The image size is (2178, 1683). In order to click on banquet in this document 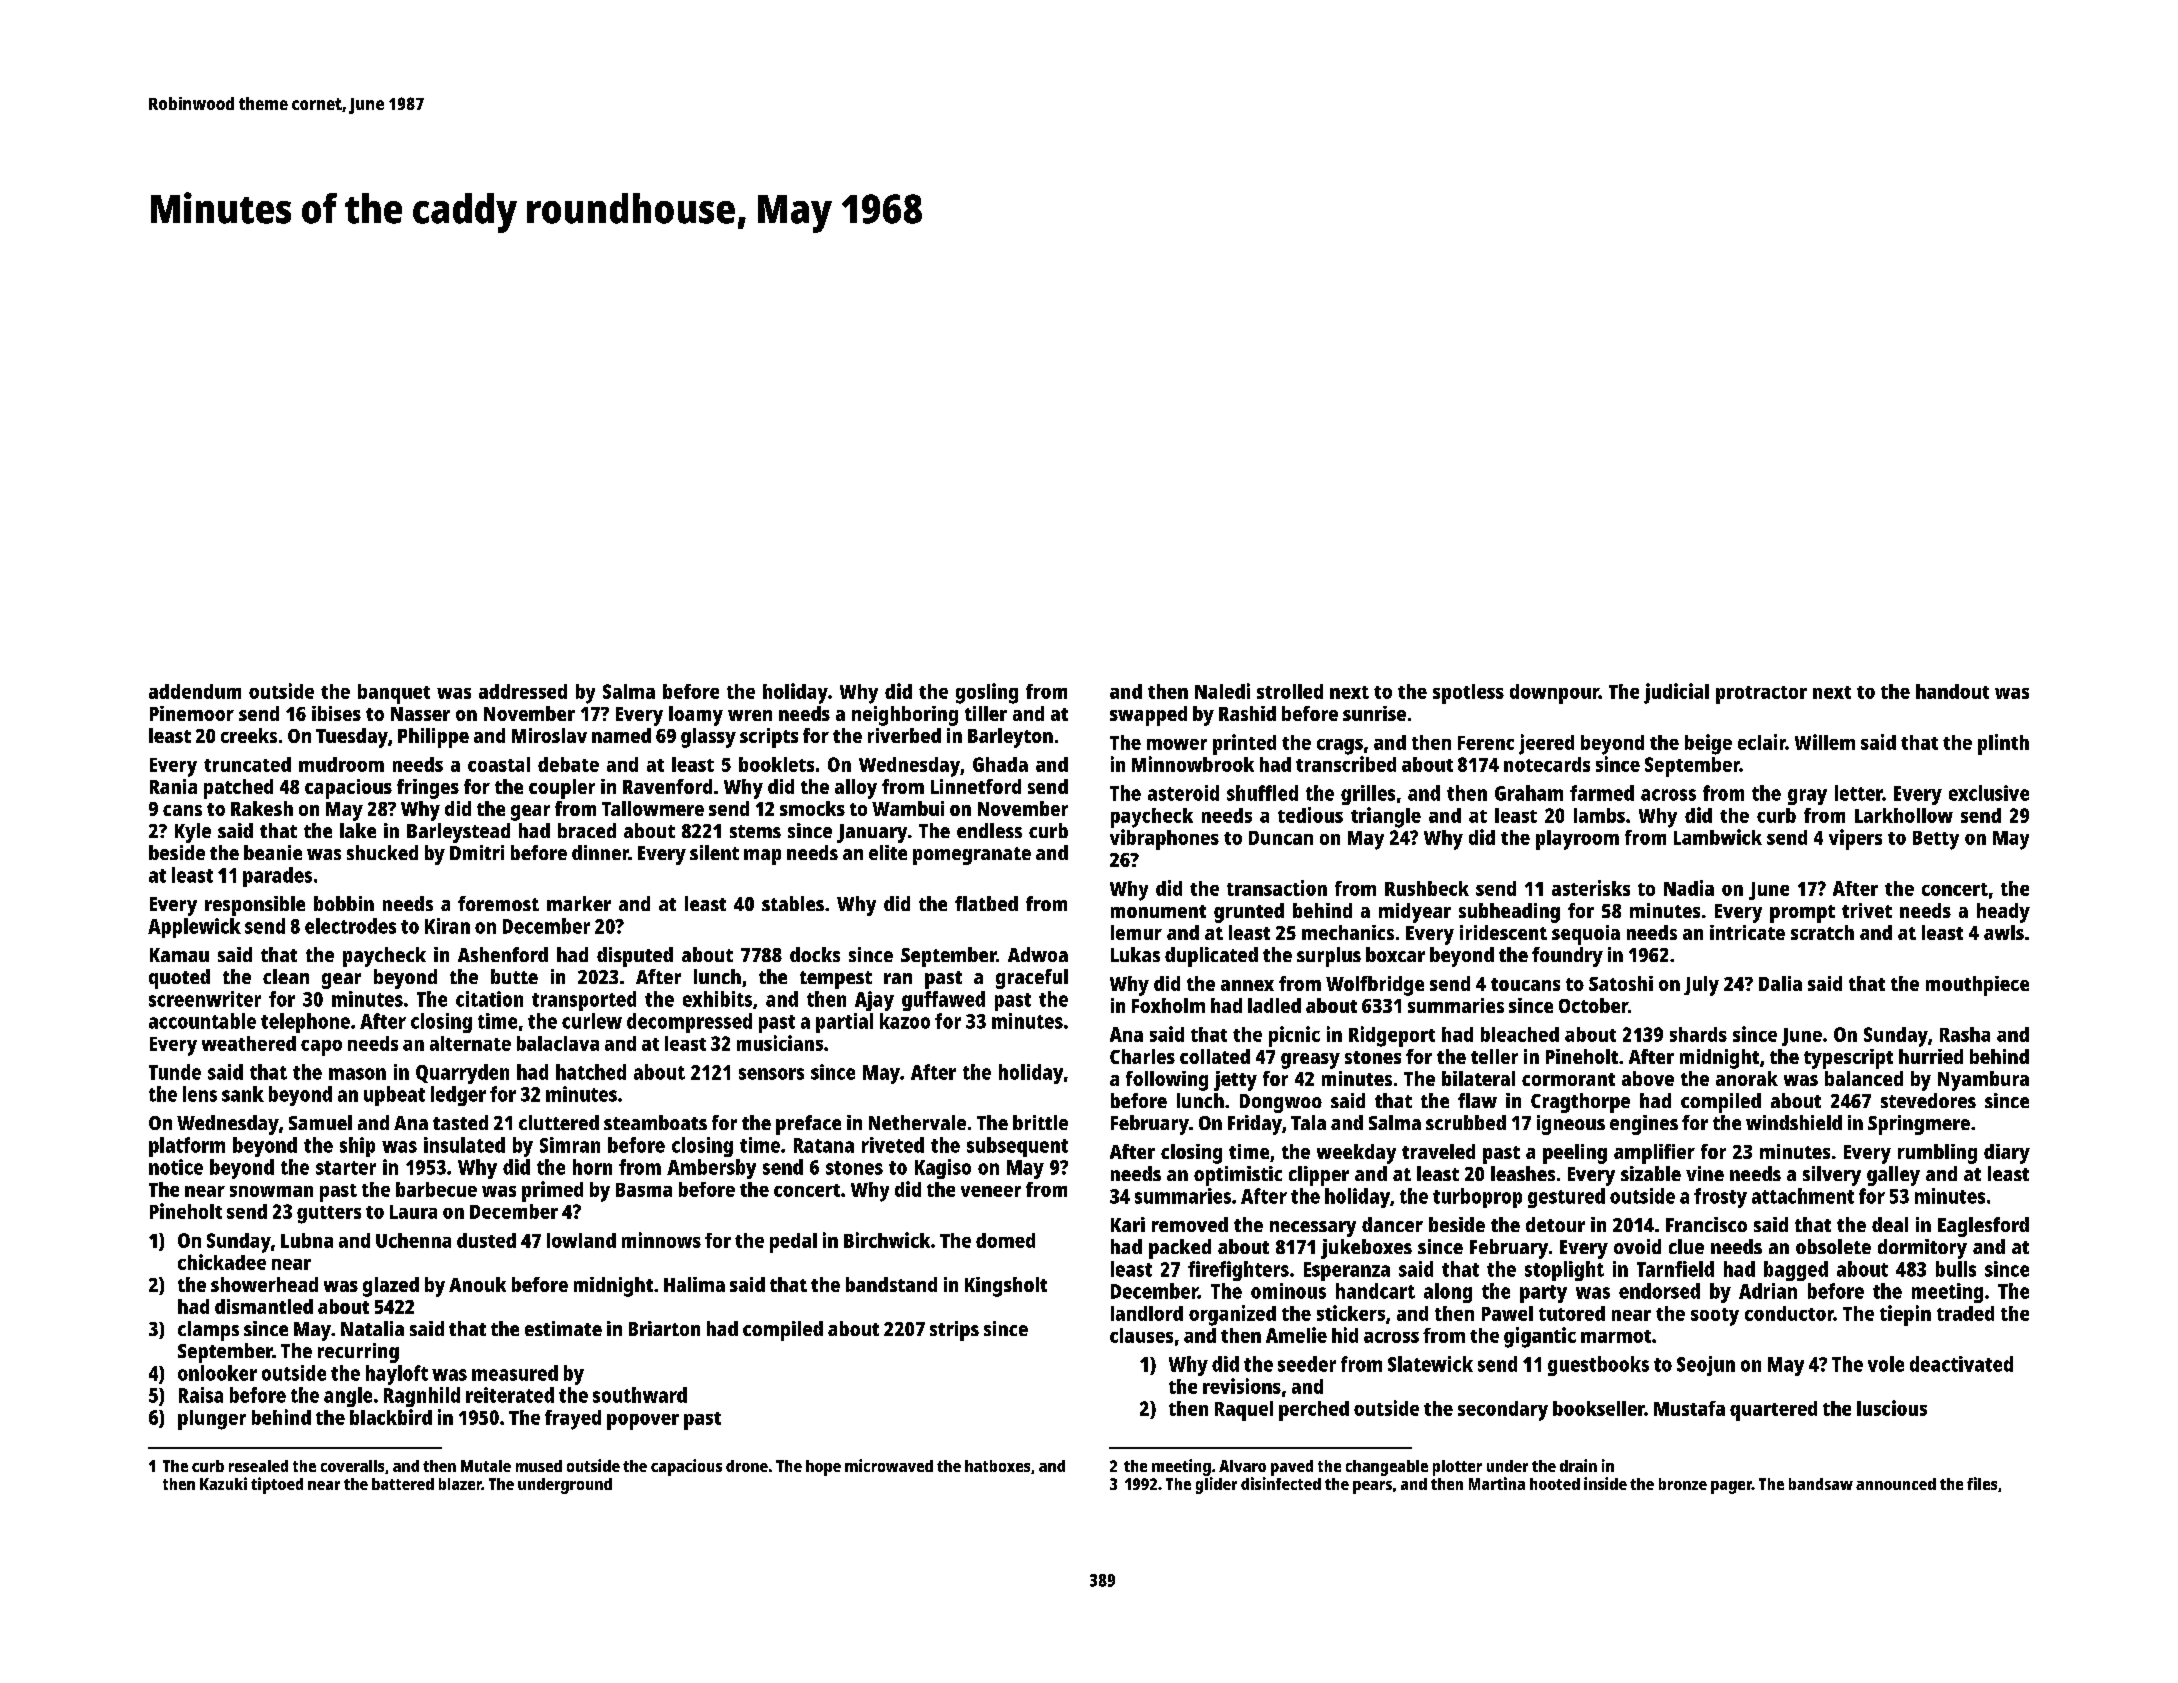, I will do `click(394, 694)`.
